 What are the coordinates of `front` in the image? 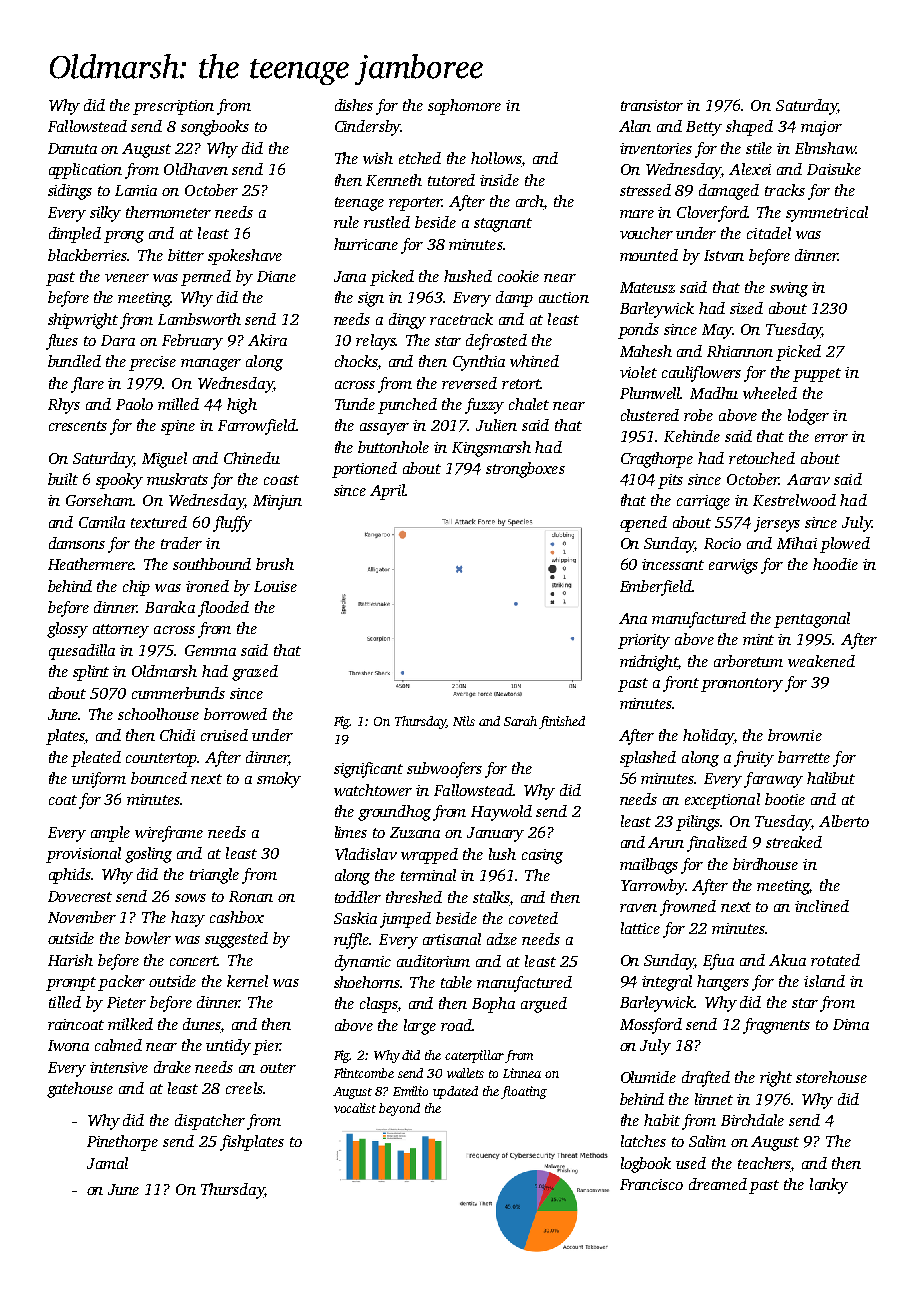 It's located at (681, 684).
